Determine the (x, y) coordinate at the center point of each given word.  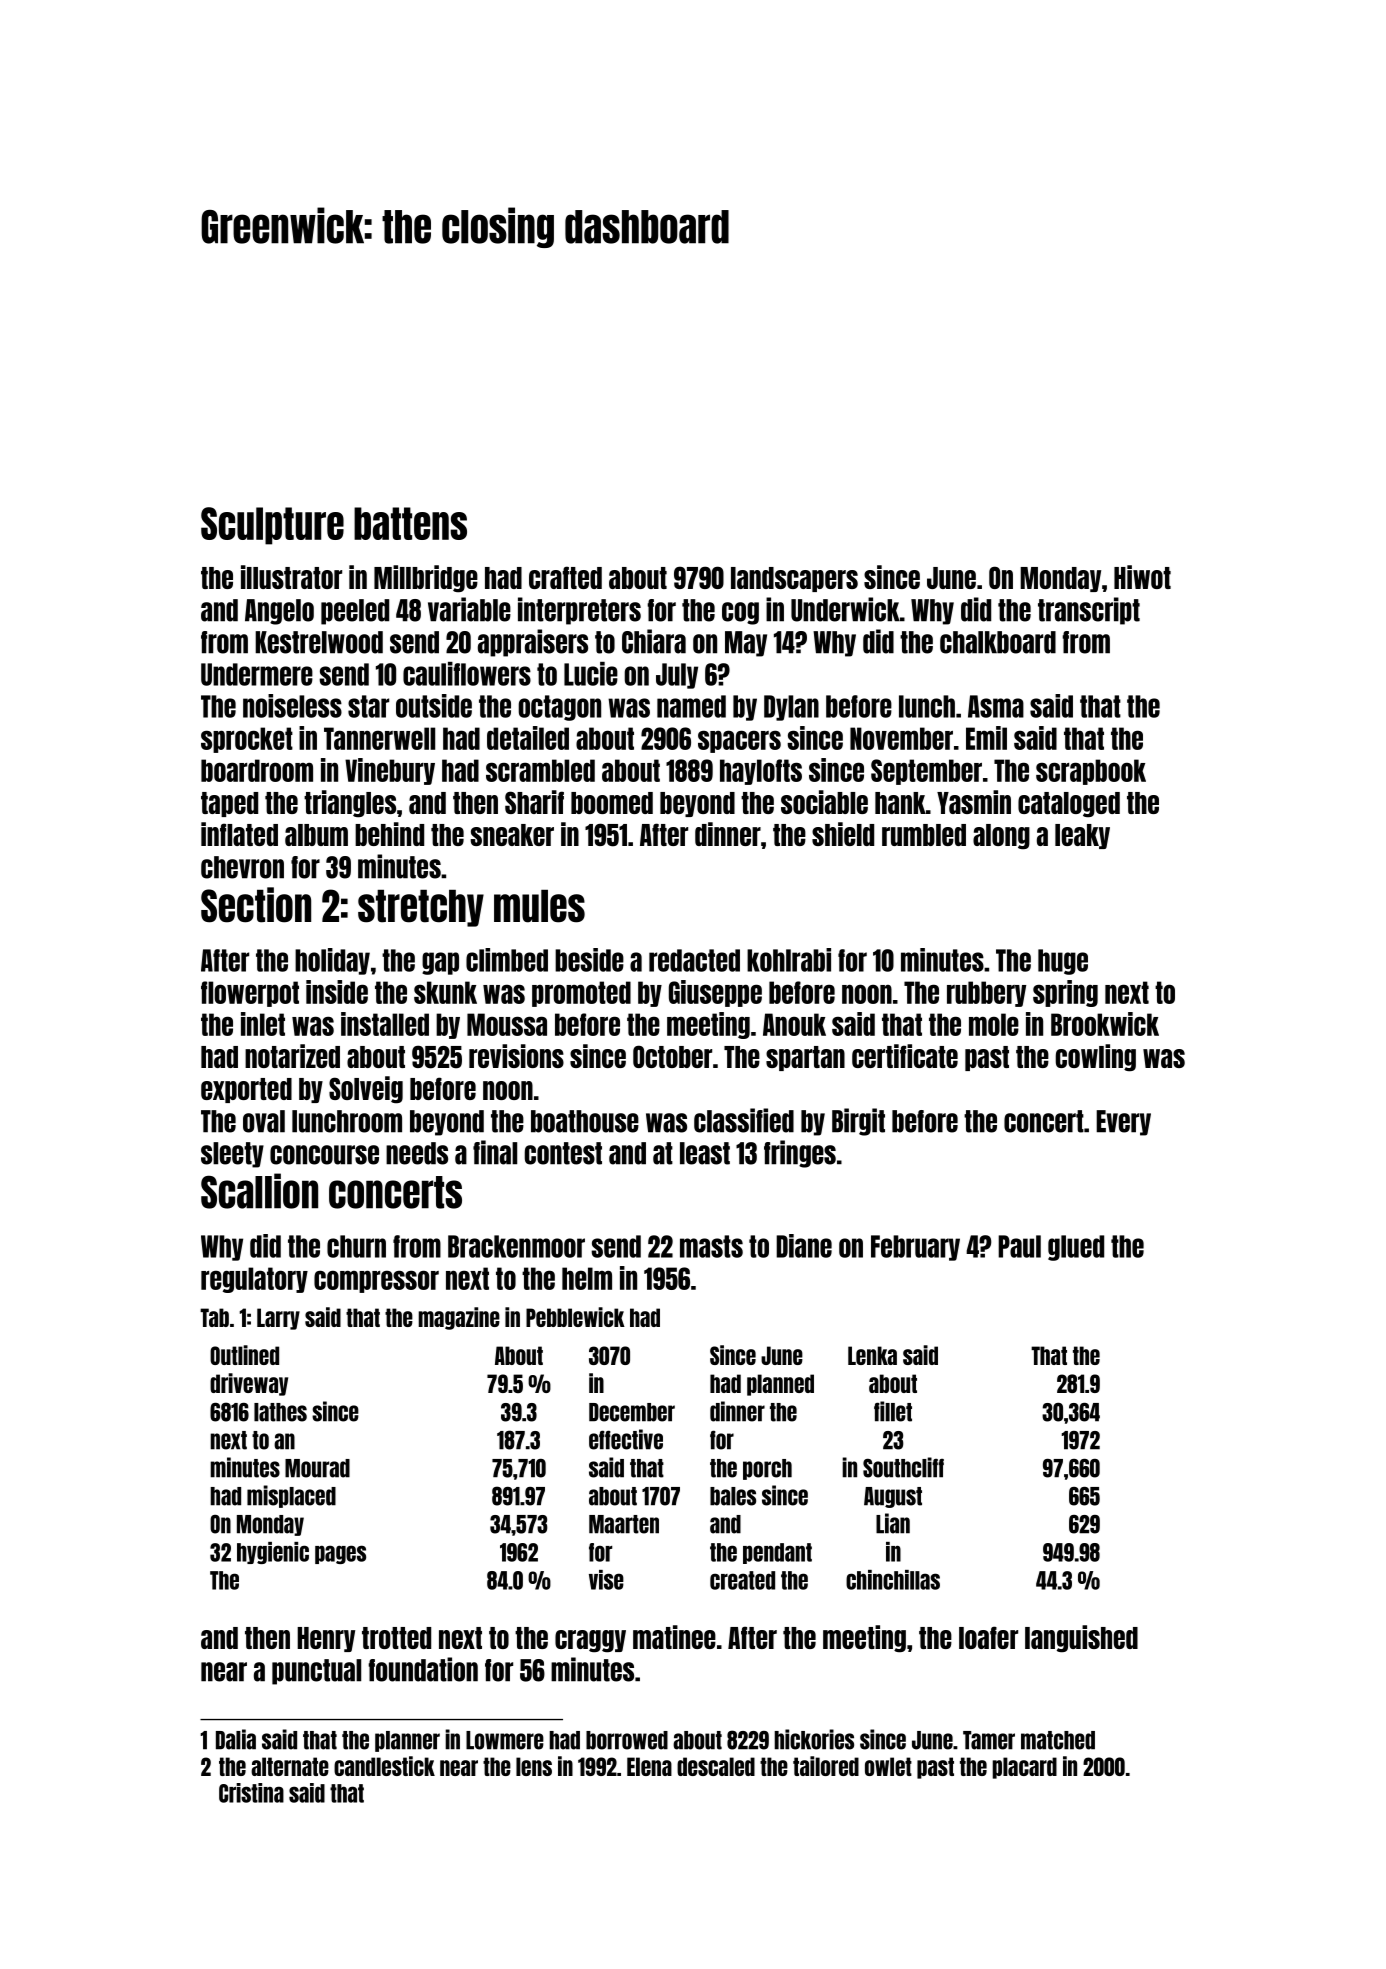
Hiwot (1142, 577)
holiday (332, 961)
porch (767, 1469)
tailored (826, 1766)
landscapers (794, 579)
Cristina (251, 1793)
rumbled (924, 835)
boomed (612, 803)
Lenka (872, 1355)
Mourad (317, 1468)
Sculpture (272, 526)
